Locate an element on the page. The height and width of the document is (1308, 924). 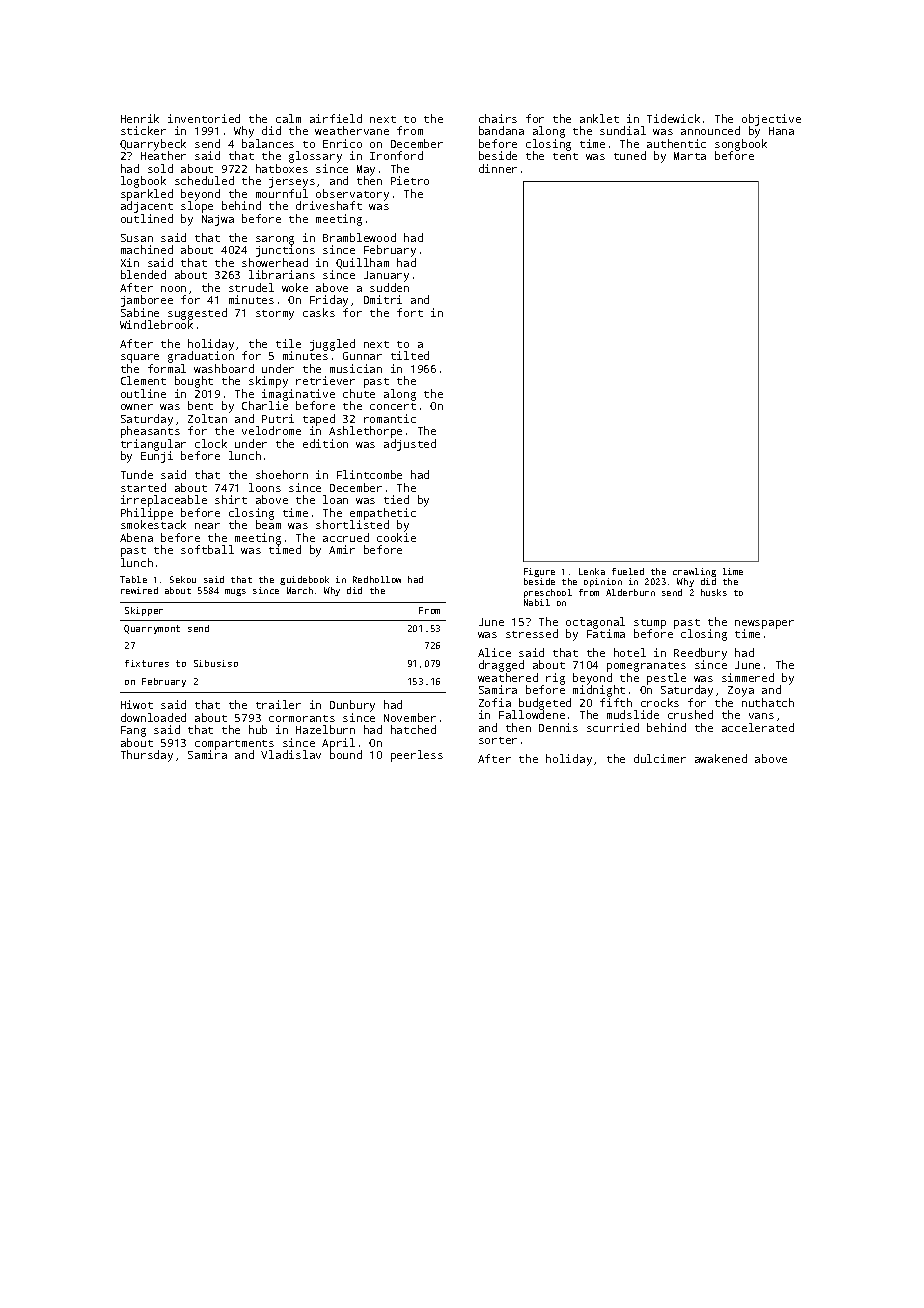
Thursday is located at coordinates (147, 756).
